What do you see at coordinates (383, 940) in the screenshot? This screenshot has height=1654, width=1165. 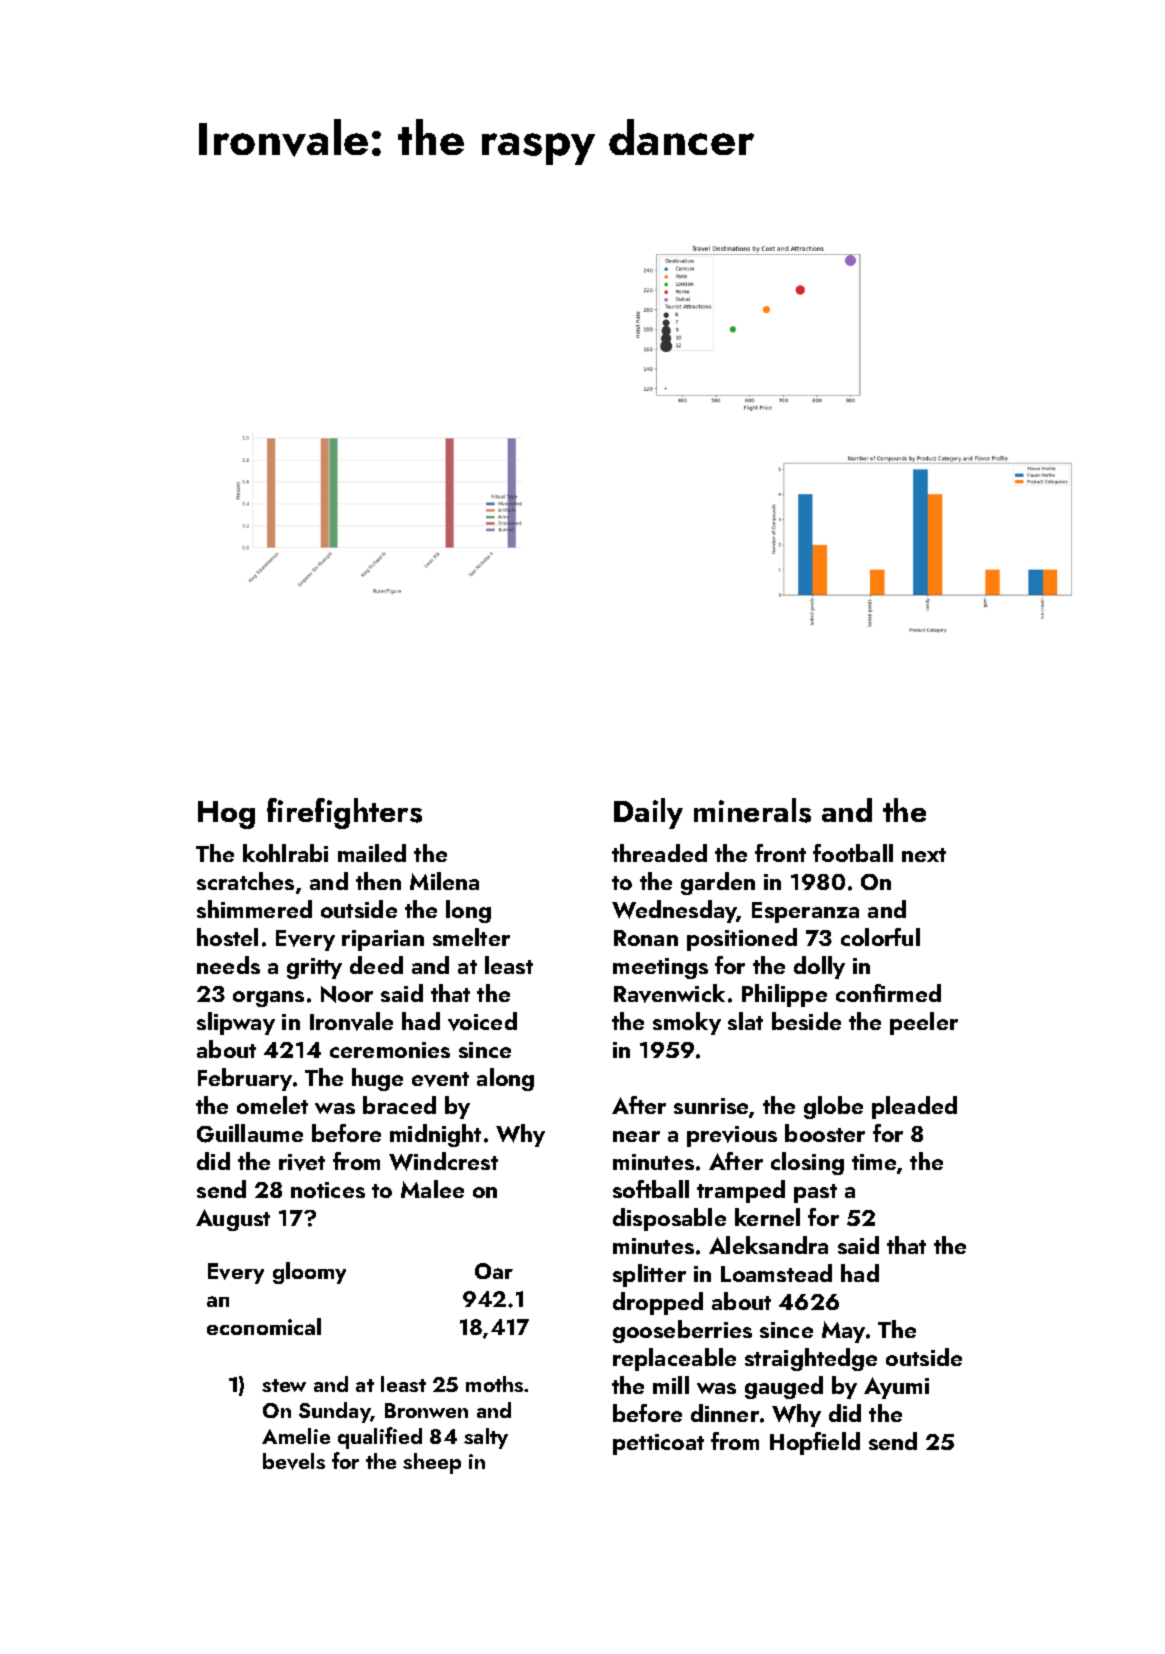 I see `riparian` at bounding box center [383, 940].
